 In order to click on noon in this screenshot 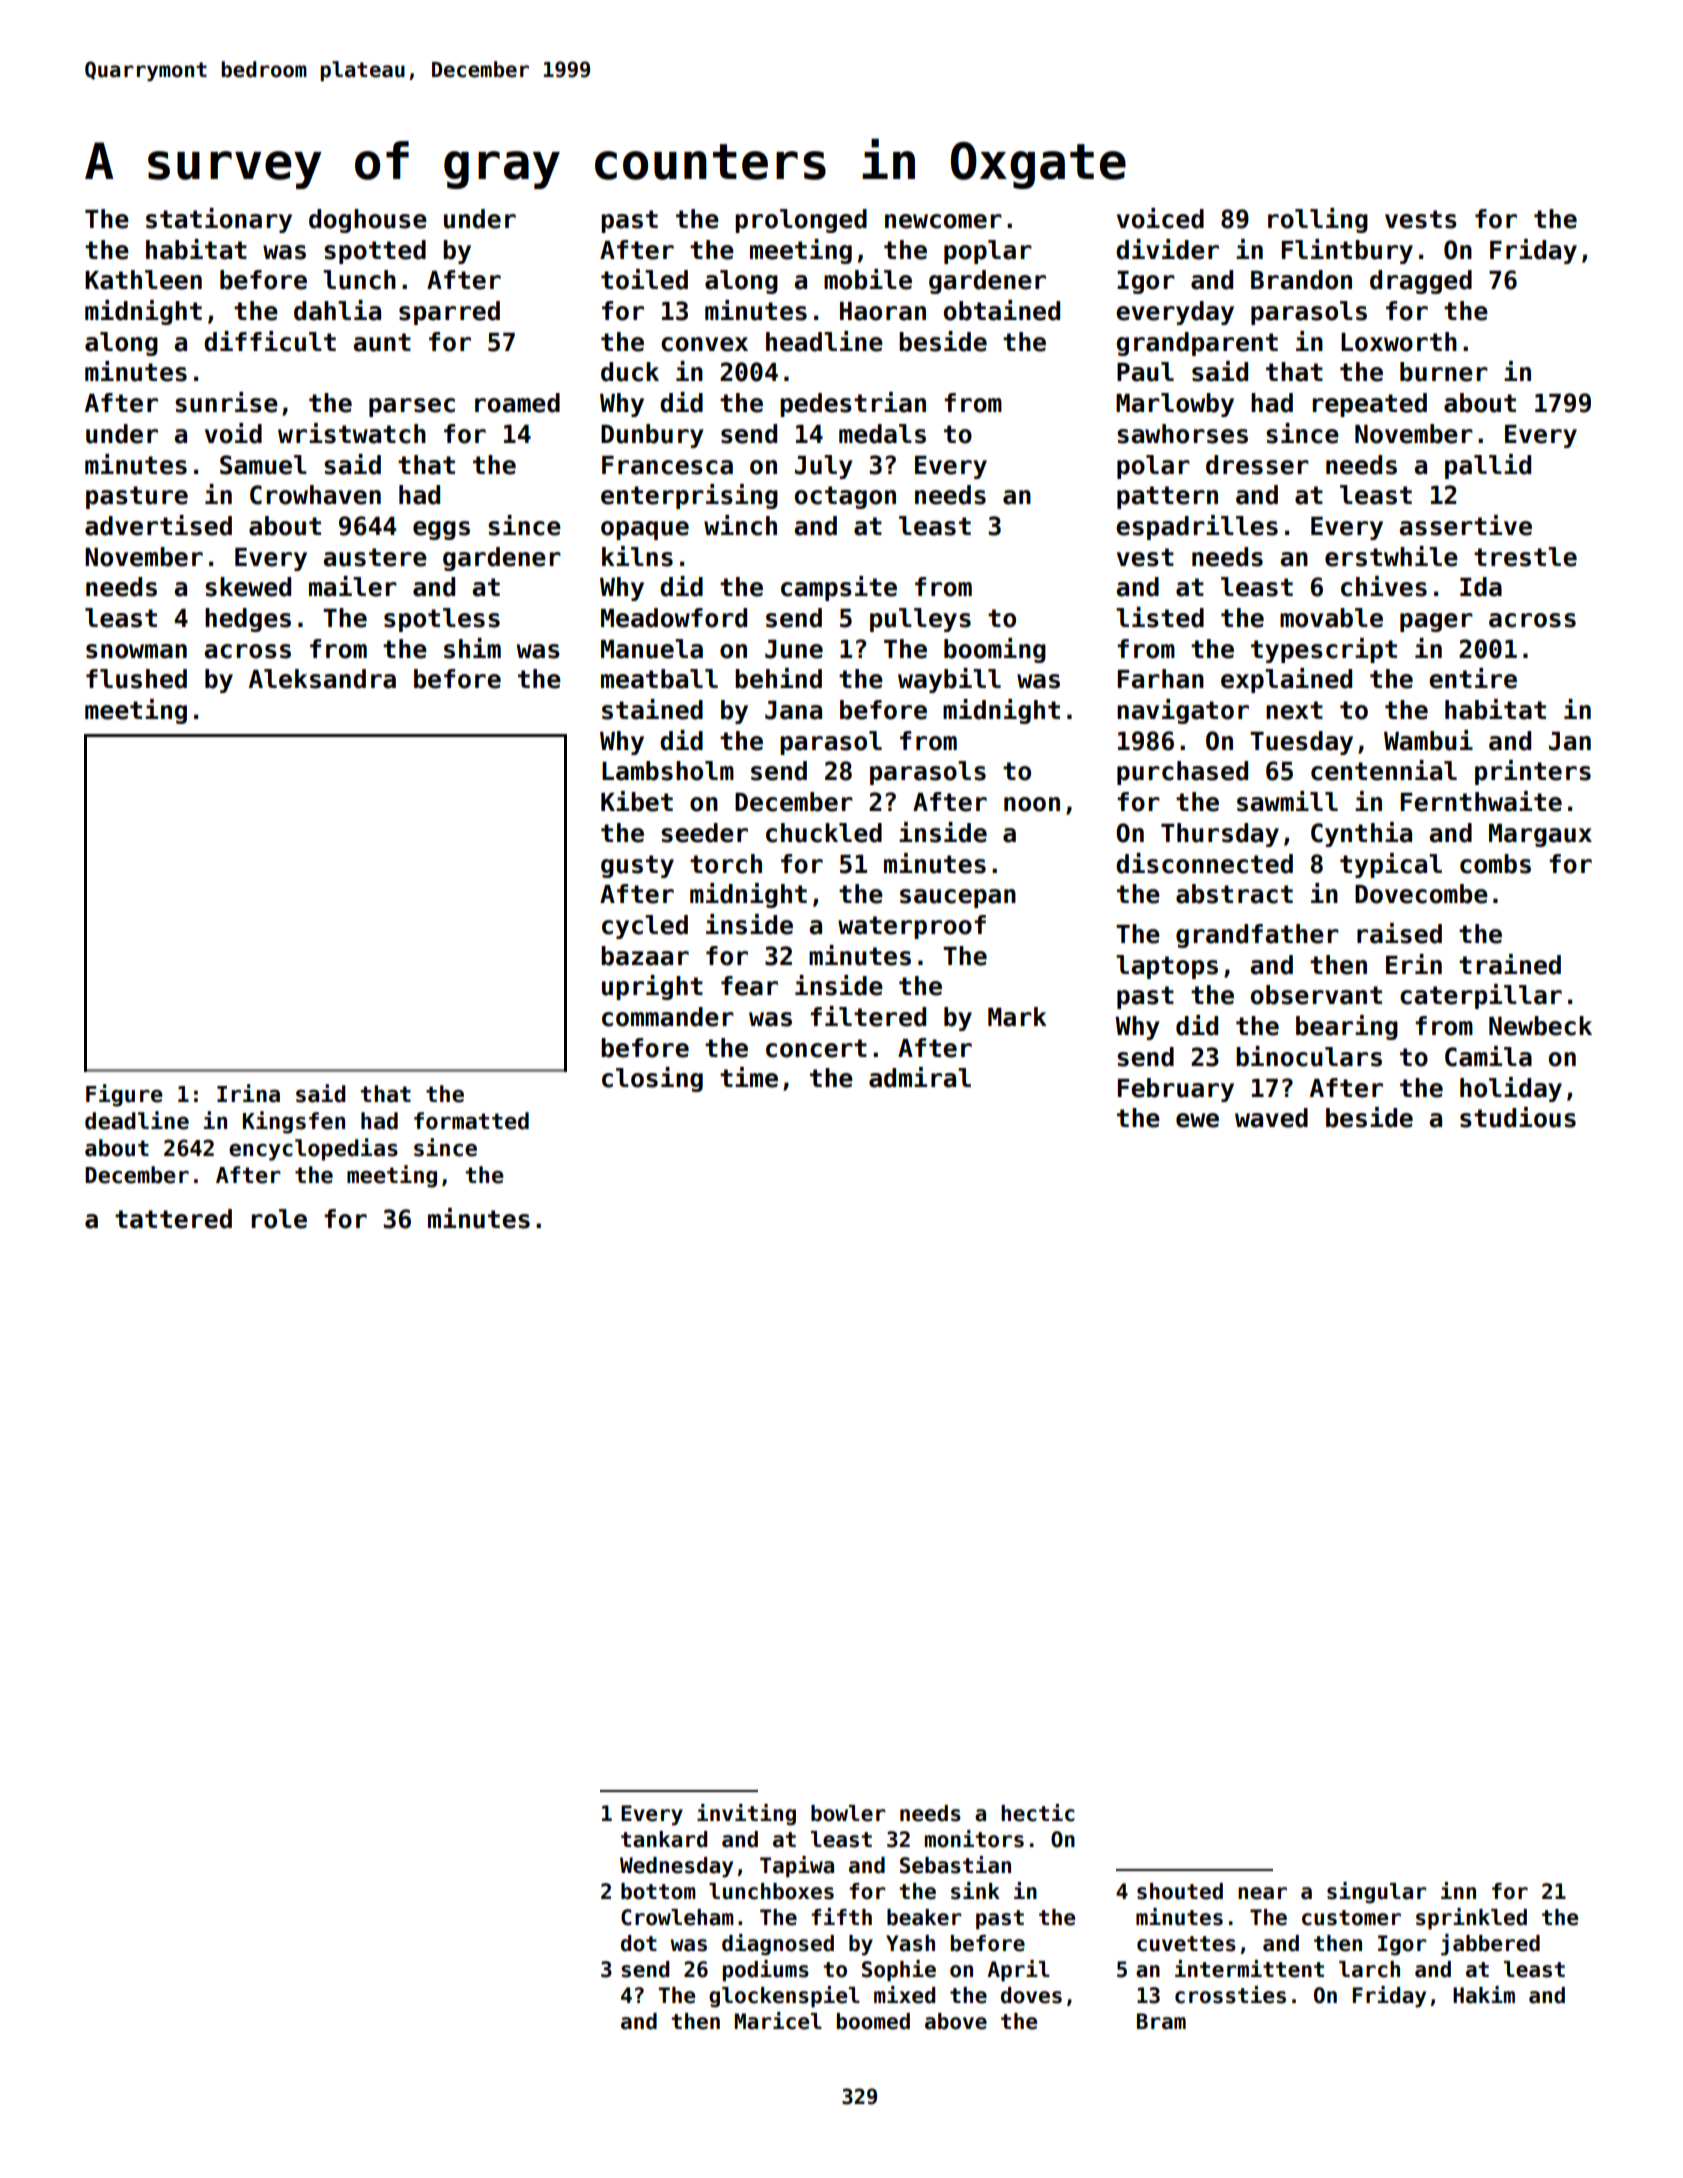, I will do `click(1032, 804)`.
